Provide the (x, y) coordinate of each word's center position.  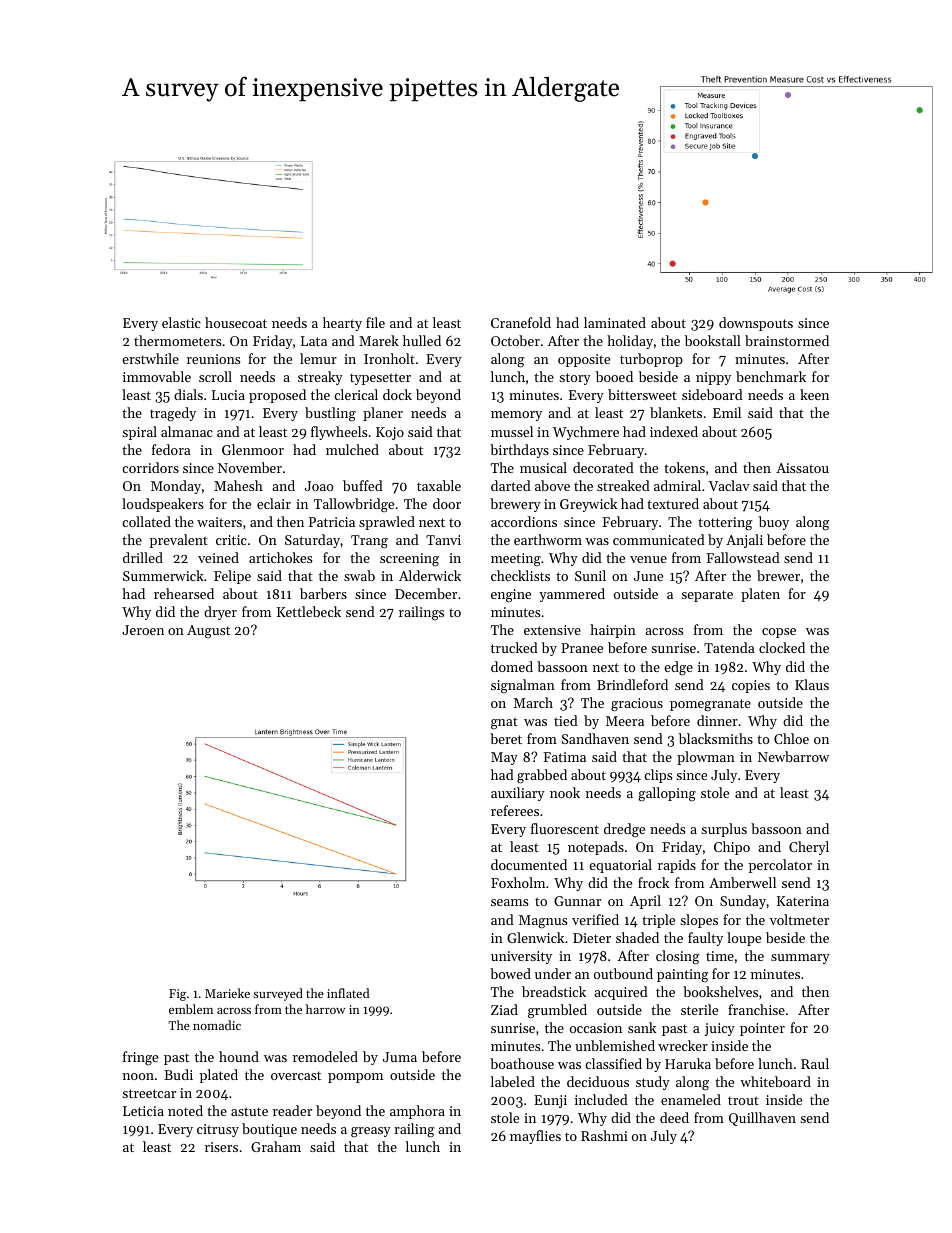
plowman (706, 758)
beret (506, 738)
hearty (342, 324)
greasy (371, 1132)
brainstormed (787, 340)
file (375, 322)
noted (185, 1110)
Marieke (227, 993)
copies (751, 686)
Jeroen (143, 630)
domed (512, 666)
